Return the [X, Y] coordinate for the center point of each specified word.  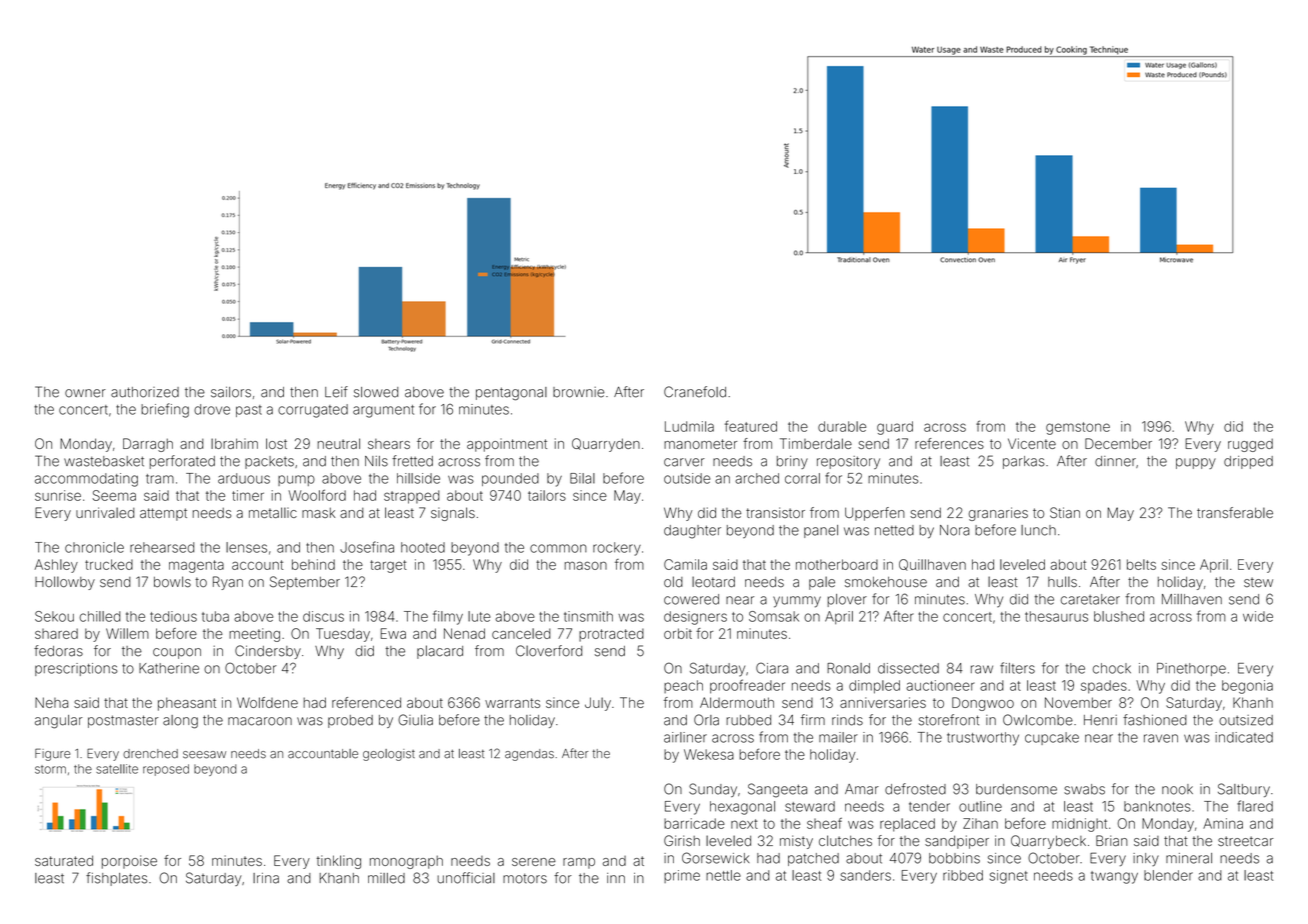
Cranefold [695, 392]
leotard [713, 582]
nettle [723, 875]
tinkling [339, 862]
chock [1112, 668]
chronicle [94, 547]
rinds [847, 720]
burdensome [1016, 789]
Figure [52, 754]
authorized [145, 392]
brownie [579, 392]
